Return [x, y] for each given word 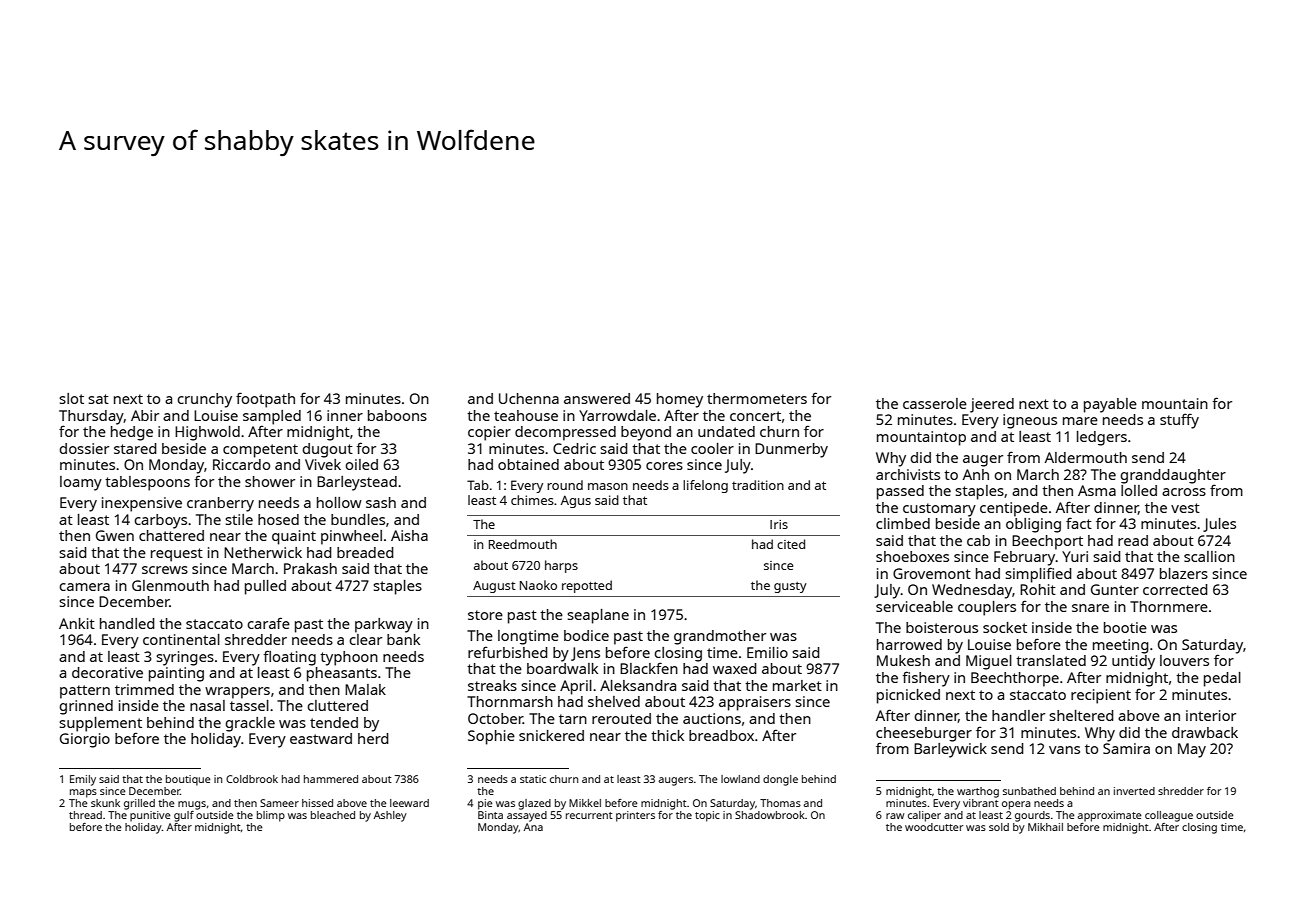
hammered [331, 779]
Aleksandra [638, 685]
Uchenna [529, 398]
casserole [935, 403]
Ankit [77, 623]
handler [1018, 715]
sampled [272, 417]
